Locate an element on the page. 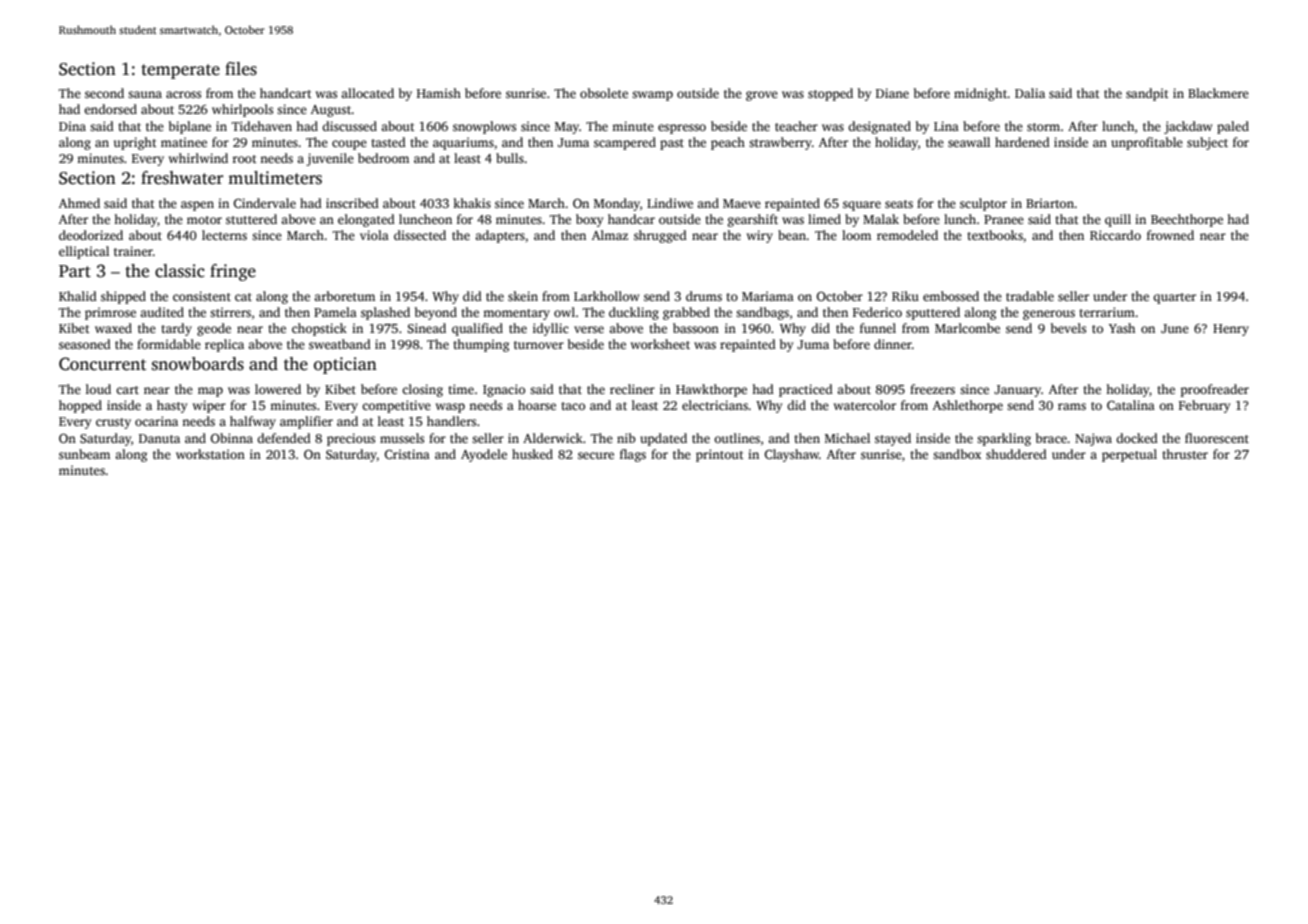 Image resolution: width=1308 pixels, height=924 pixels. printout is located at coordinates (720, 455).
